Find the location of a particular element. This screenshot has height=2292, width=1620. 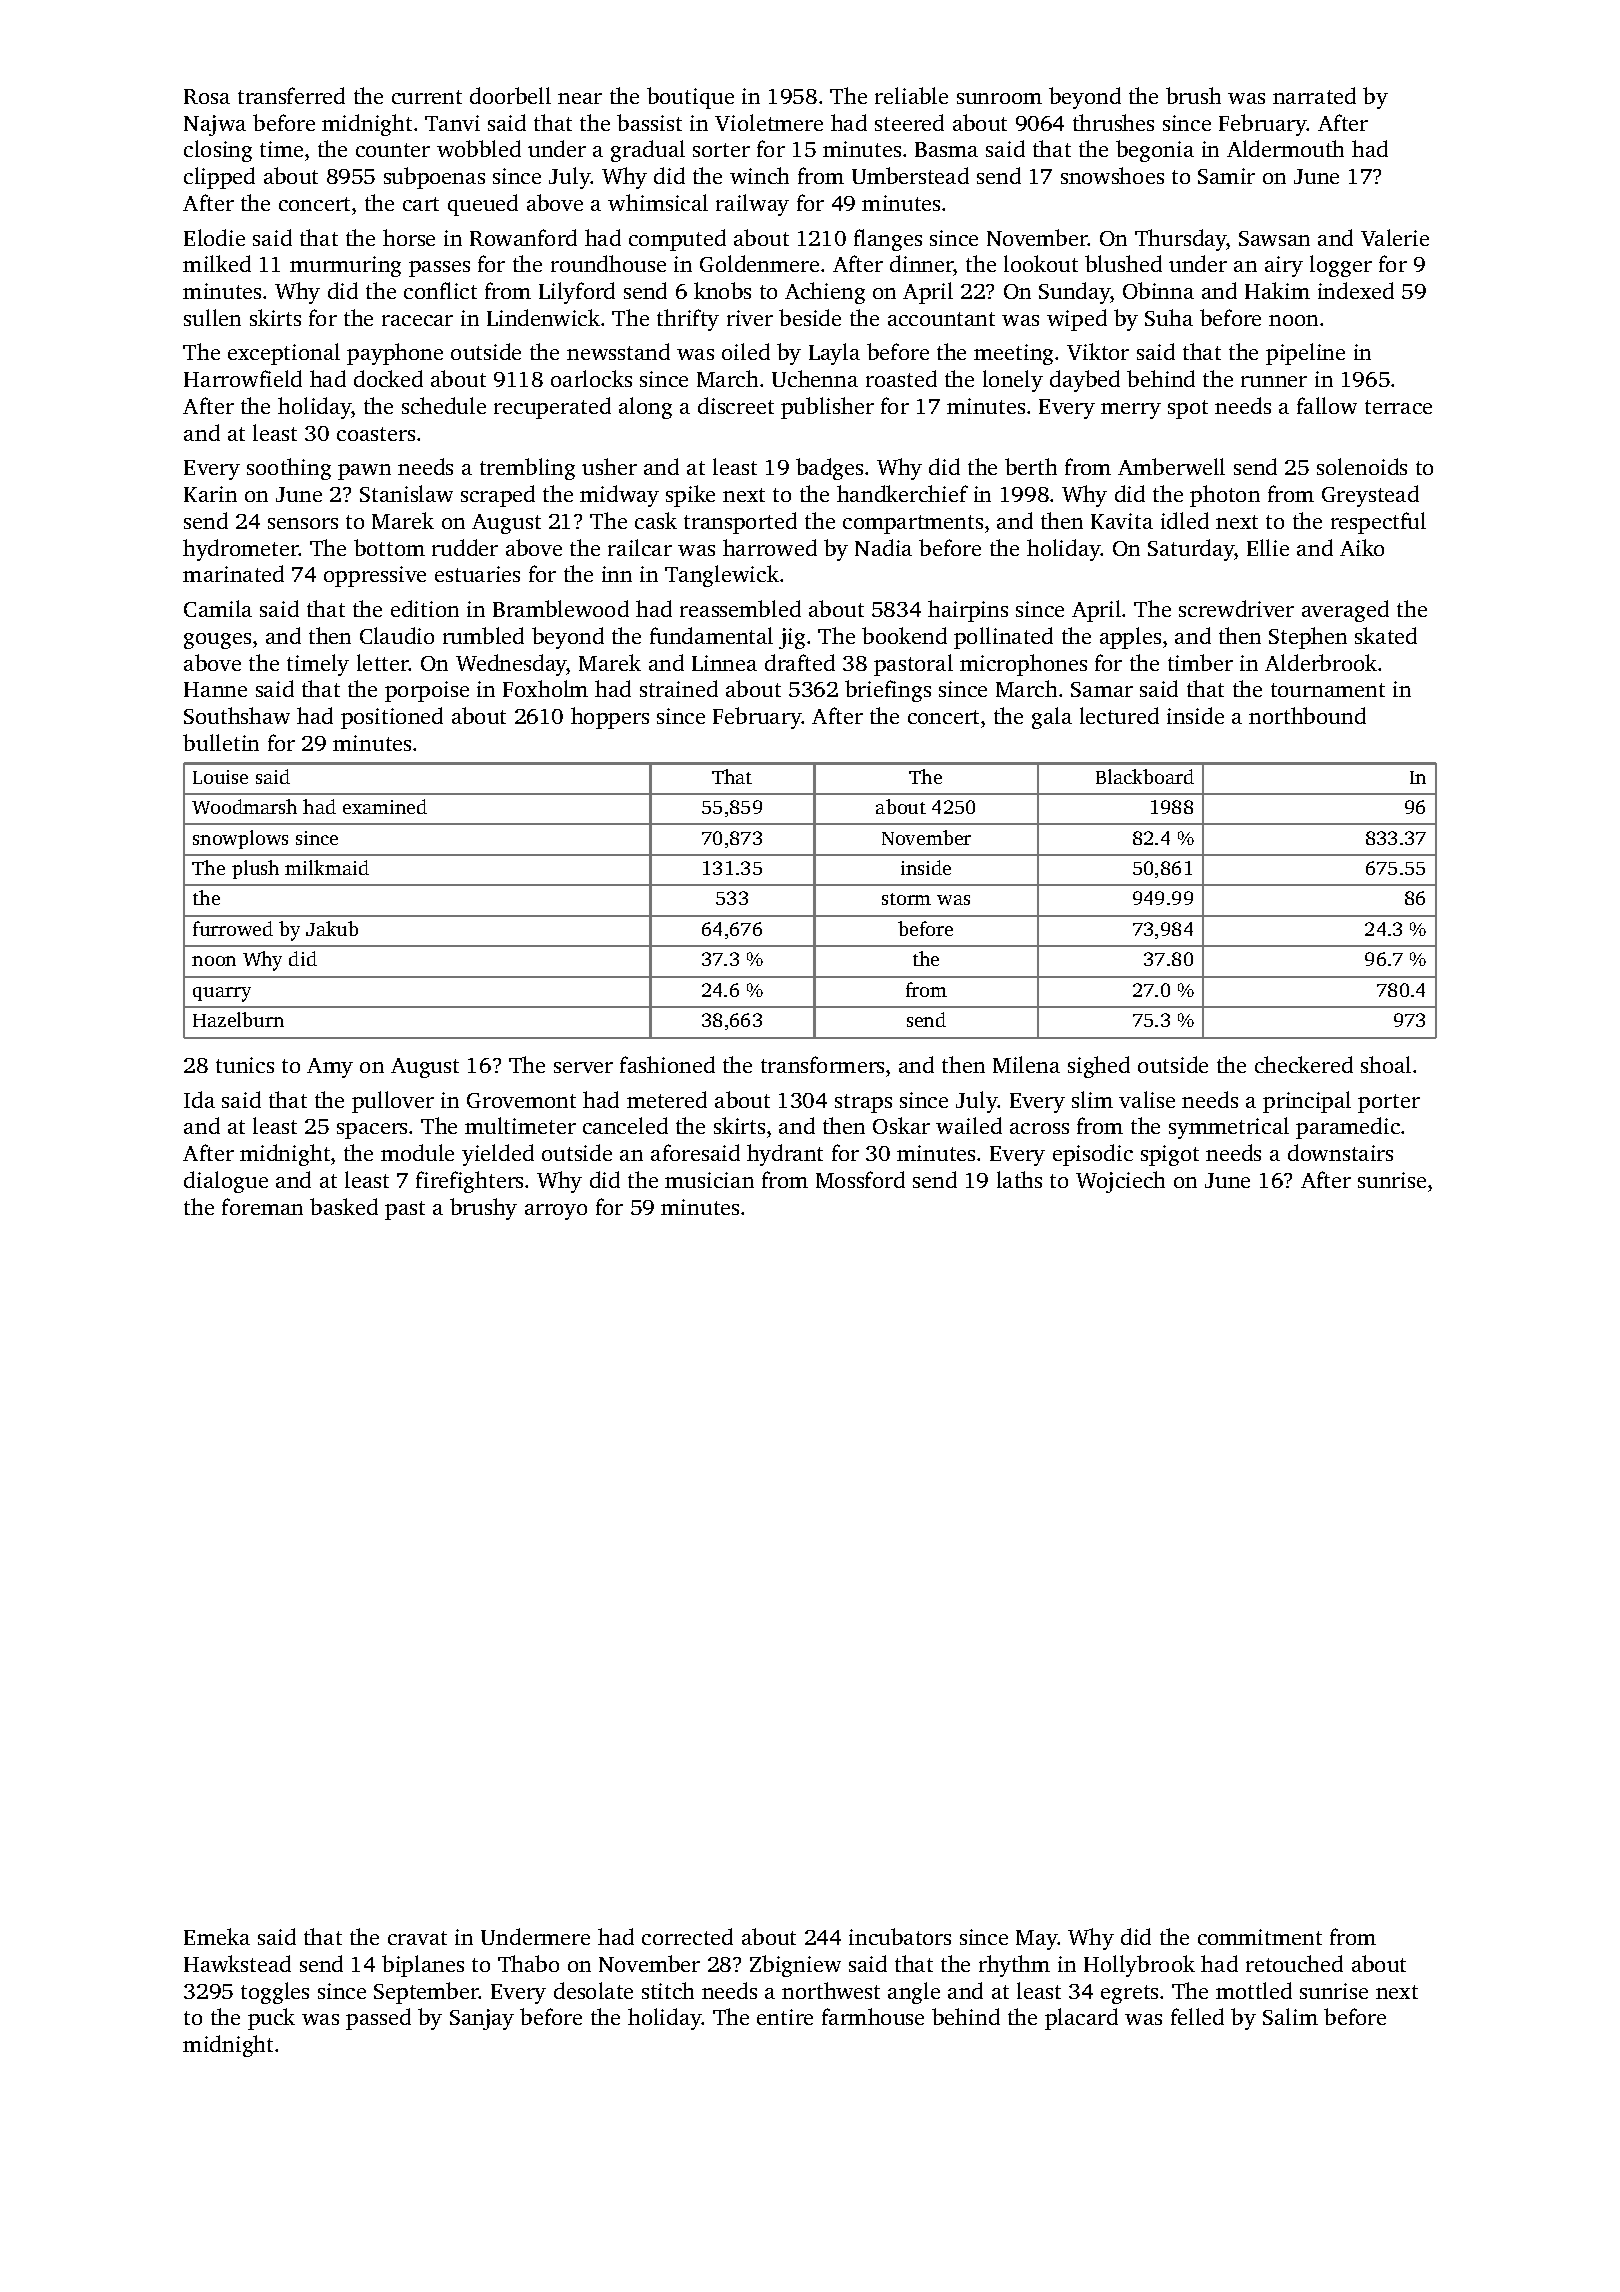

Mossford is located at coordinates (860, 1179).
